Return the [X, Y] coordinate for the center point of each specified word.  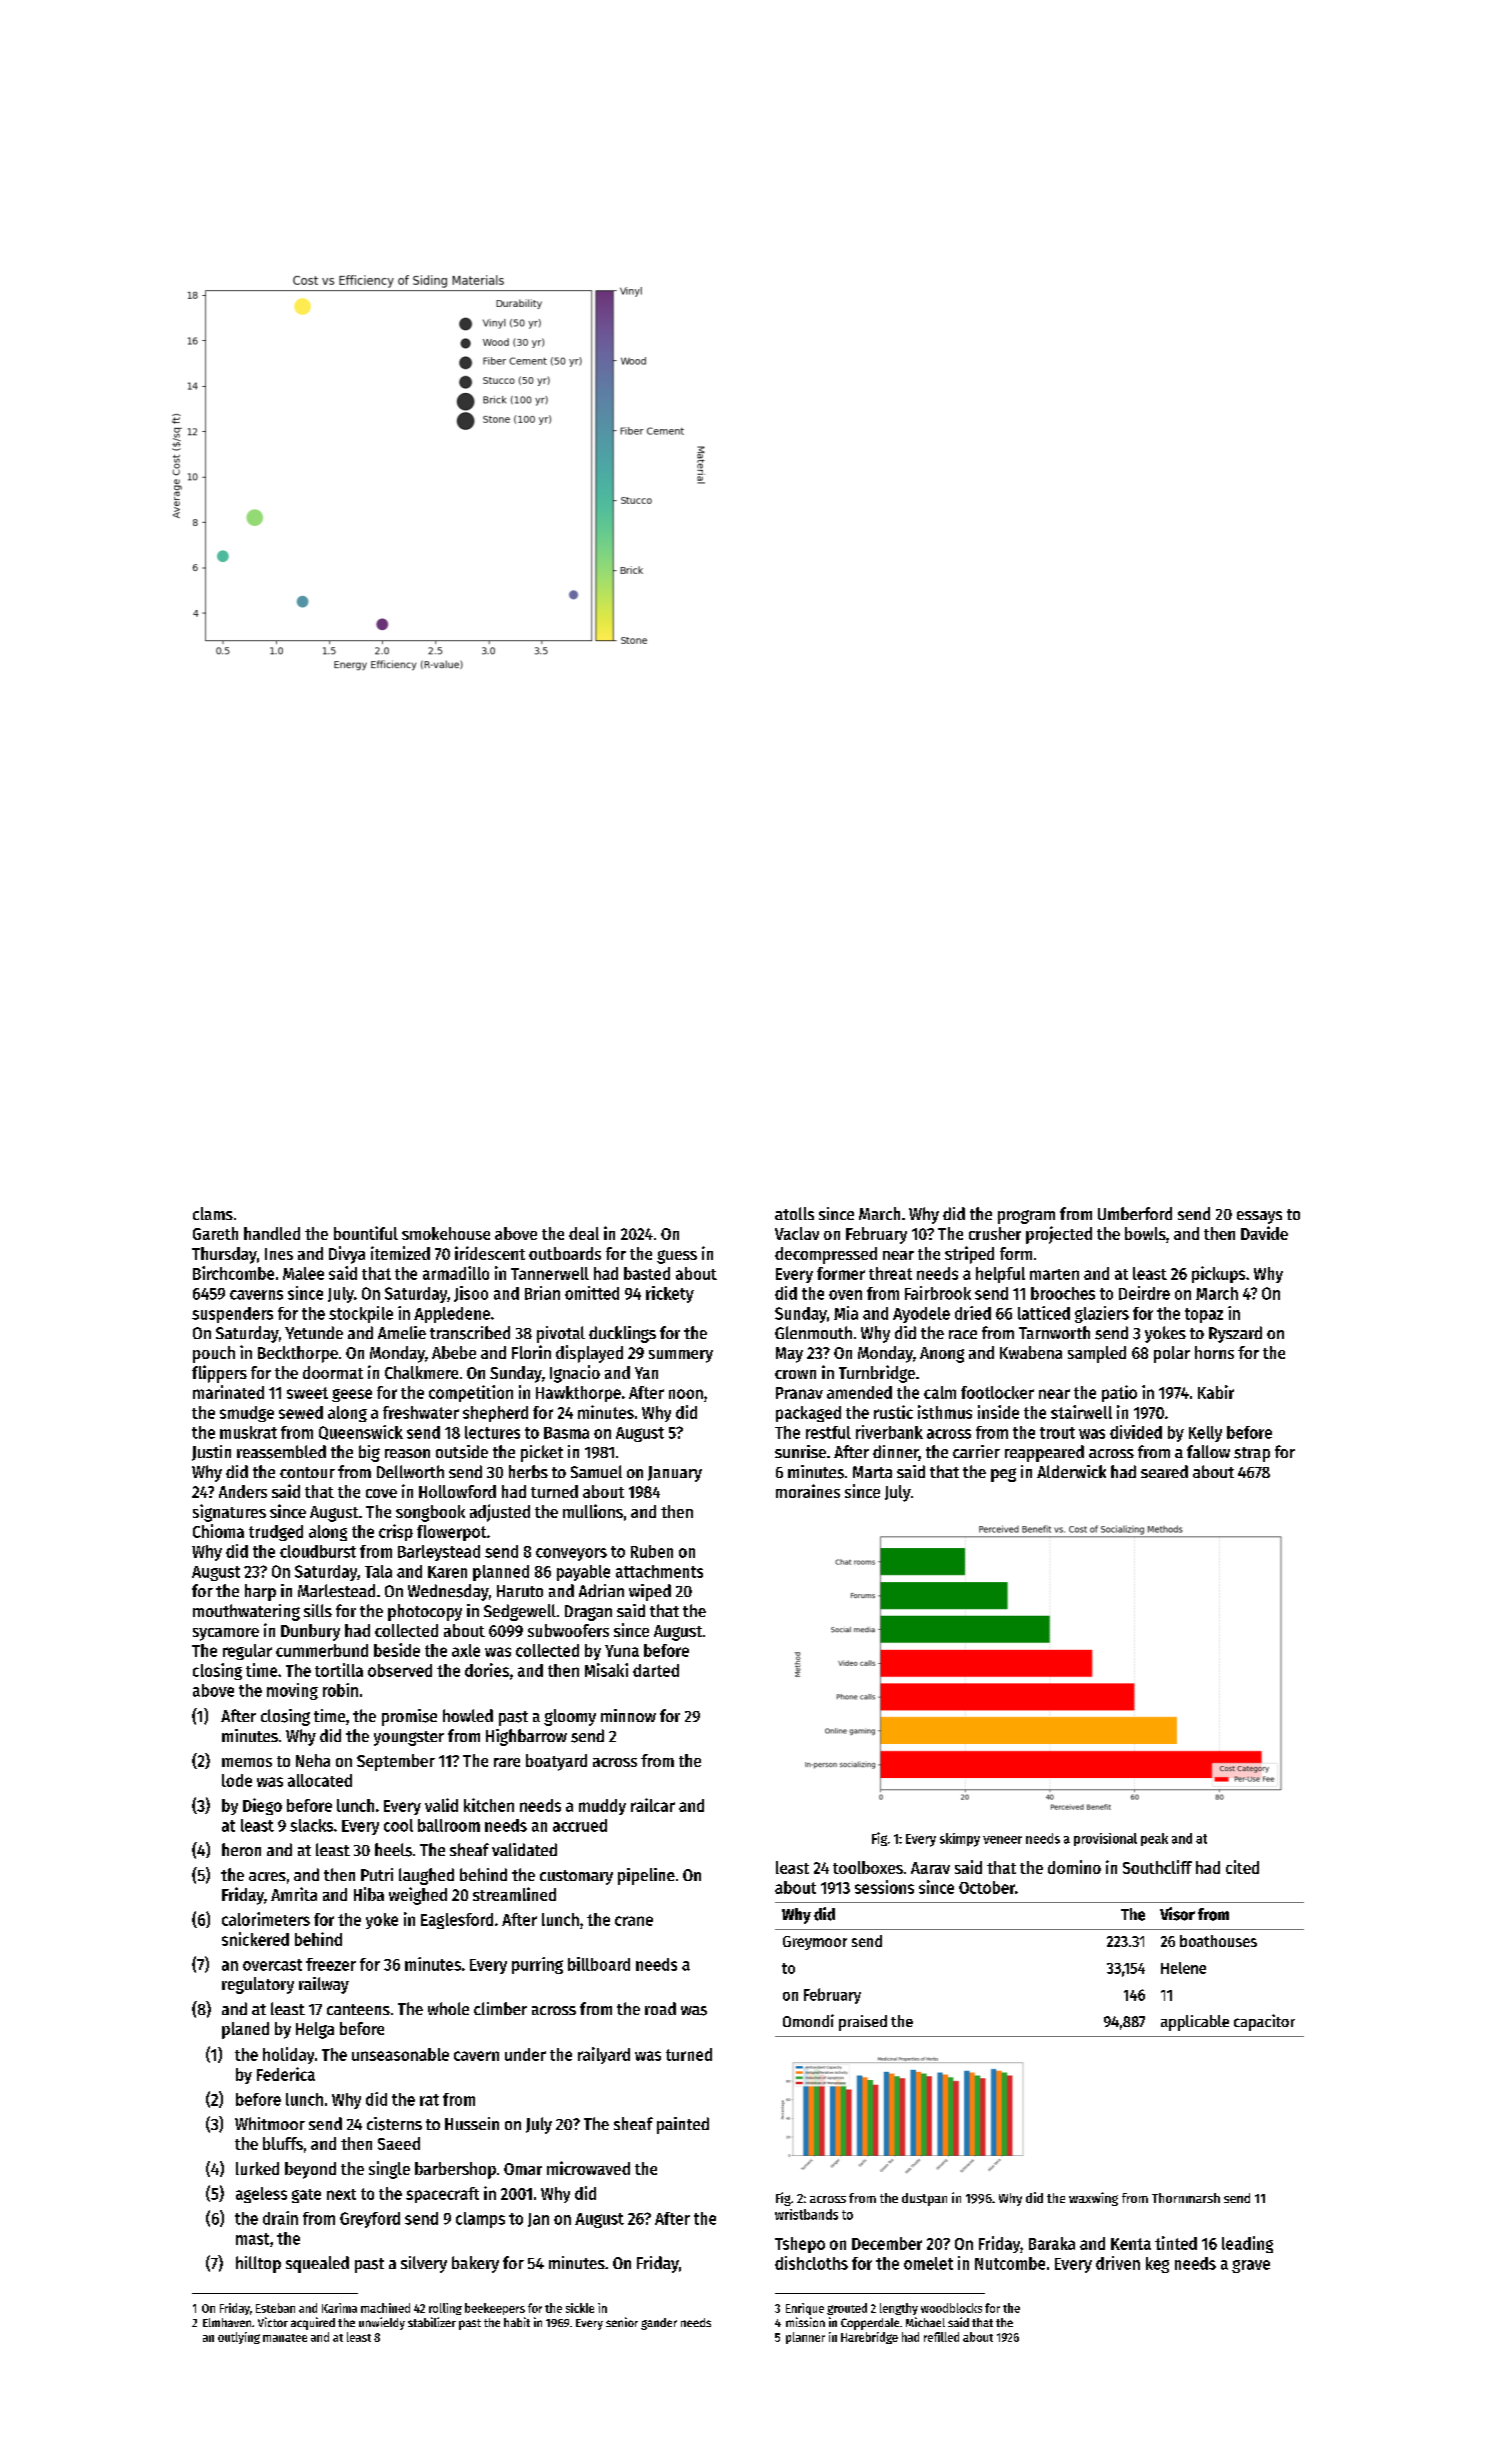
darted [656, 1670]
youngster [409, 1738]
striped [969, 1255]
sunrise [800, 1451]
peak [1154, 1839]
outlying [239, 2338]
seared [1164, 1471]
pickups [1218, 1274]
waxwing [1093, 2199]
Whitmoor [270, 2123]
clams [213, 1213]
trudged [276, 1533]
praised [863, 2023]
